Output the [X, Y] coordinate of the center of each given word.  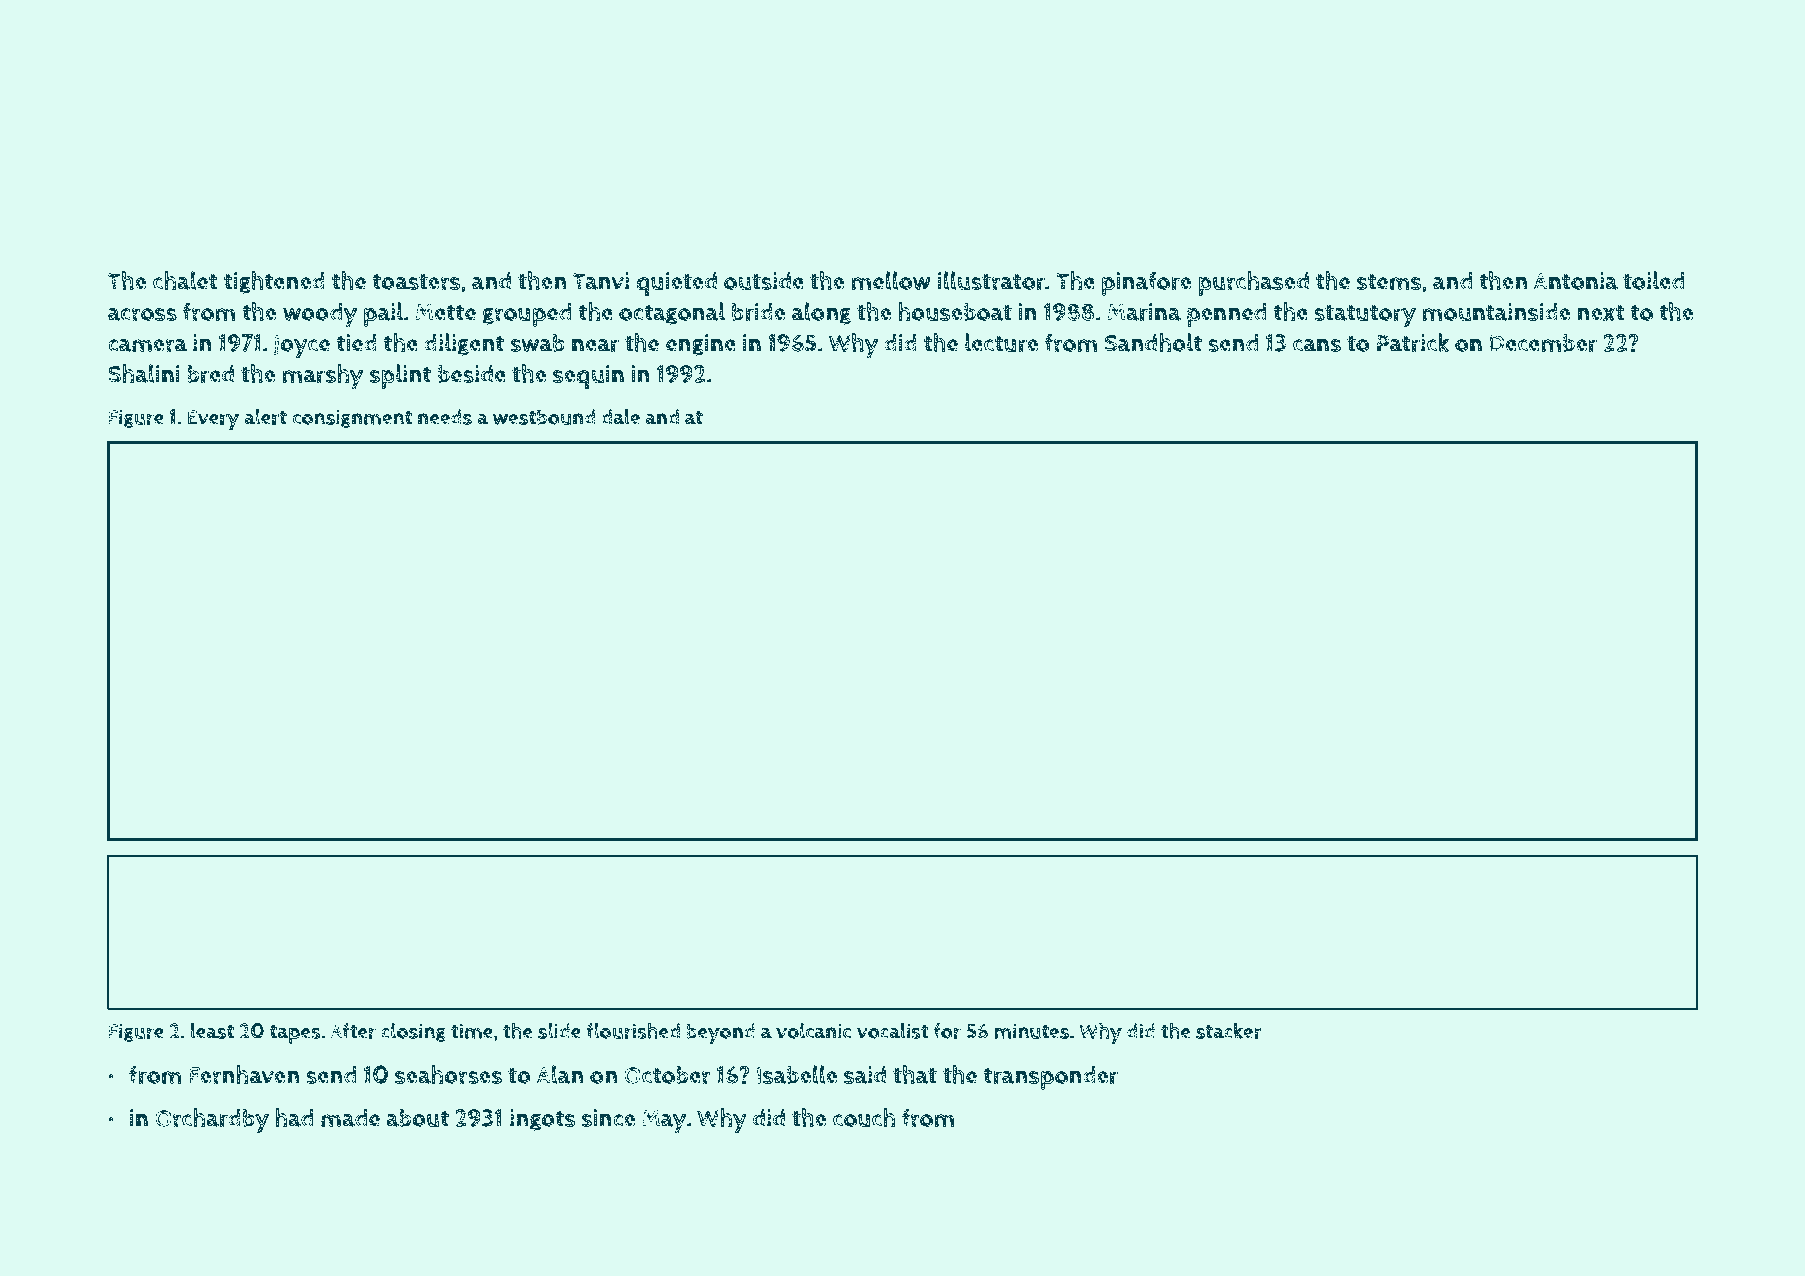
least [212, 1031]
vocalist [893, 1031]
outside [764, 281]
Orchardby [212, 1121]
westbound [544, 417]
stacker [1229, 1031]
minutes [1031, 1031]
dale [620, 417]
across [142, 314]
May [664, 1122]
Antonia [1576, 281]
